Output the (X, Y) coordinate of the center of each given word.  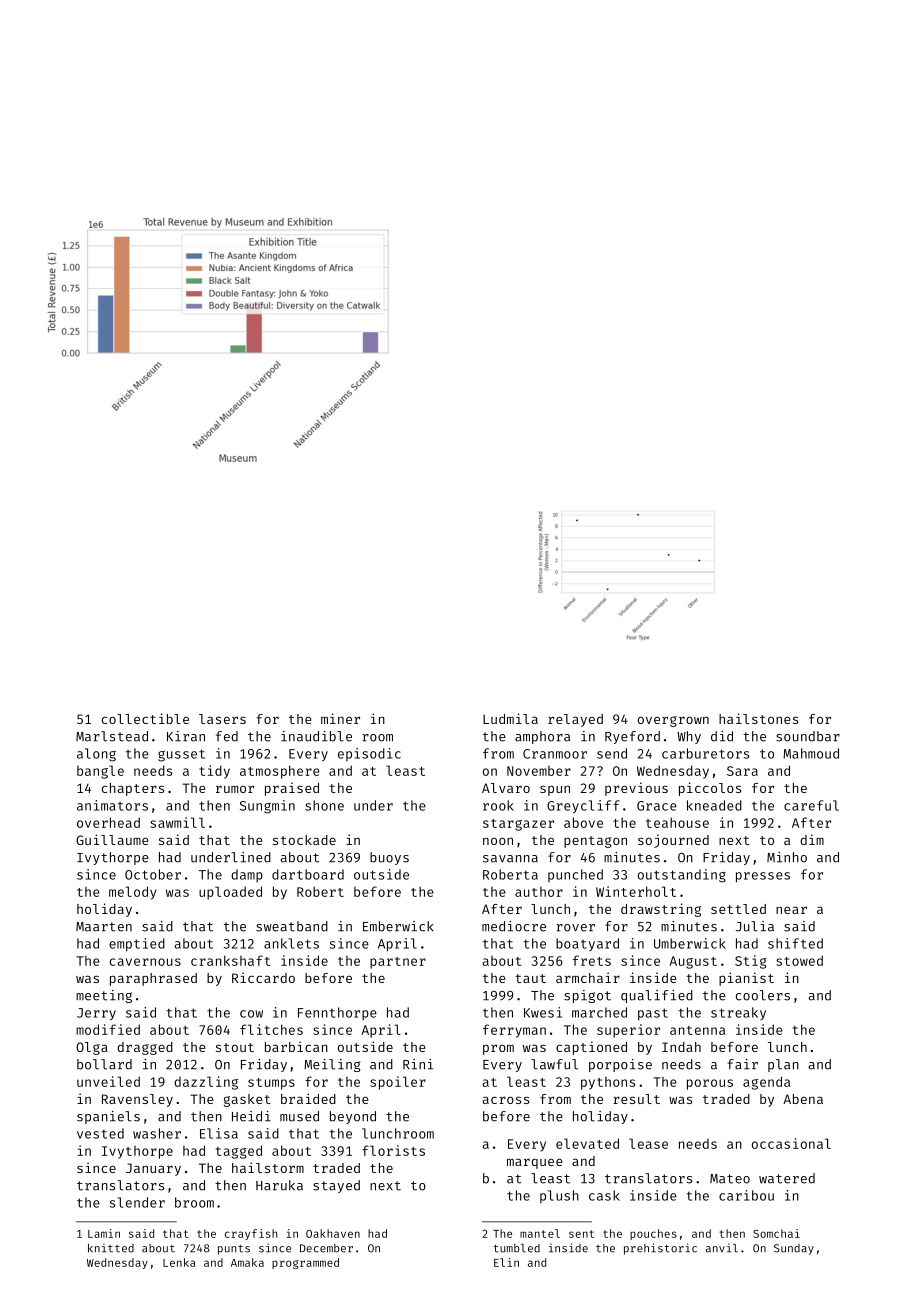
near (791, 910)
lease (648, 1143)
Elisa (219, 1133)
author (539, 892)
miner (340, 718)
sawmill (177, 822)
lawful (554, 1064)
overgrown (673, 721)
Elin (506, 1262)
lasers (222, 719)
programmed (305, 1263)
